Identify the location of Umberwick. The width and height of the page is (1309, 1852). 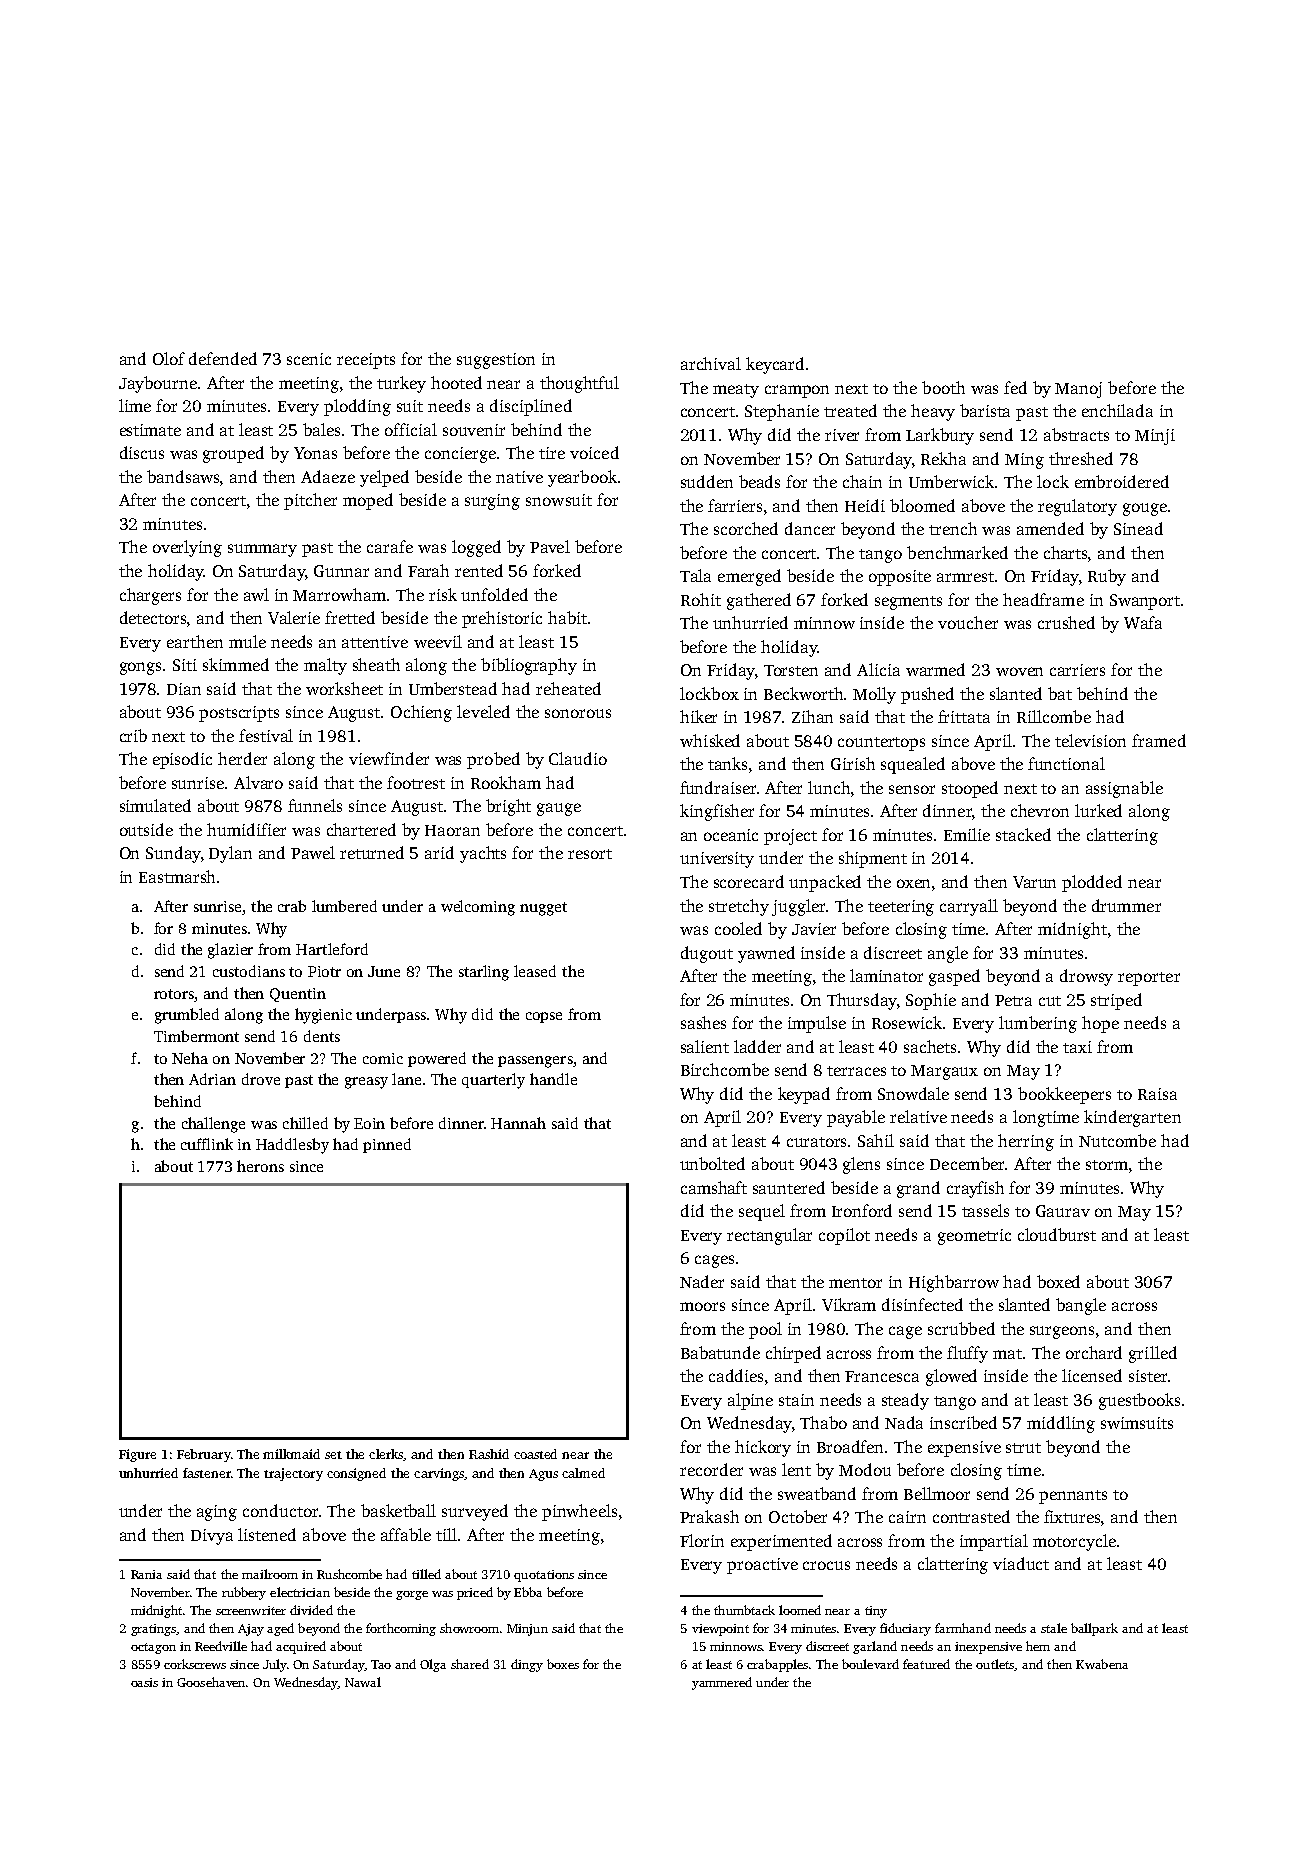
(951, 481).
